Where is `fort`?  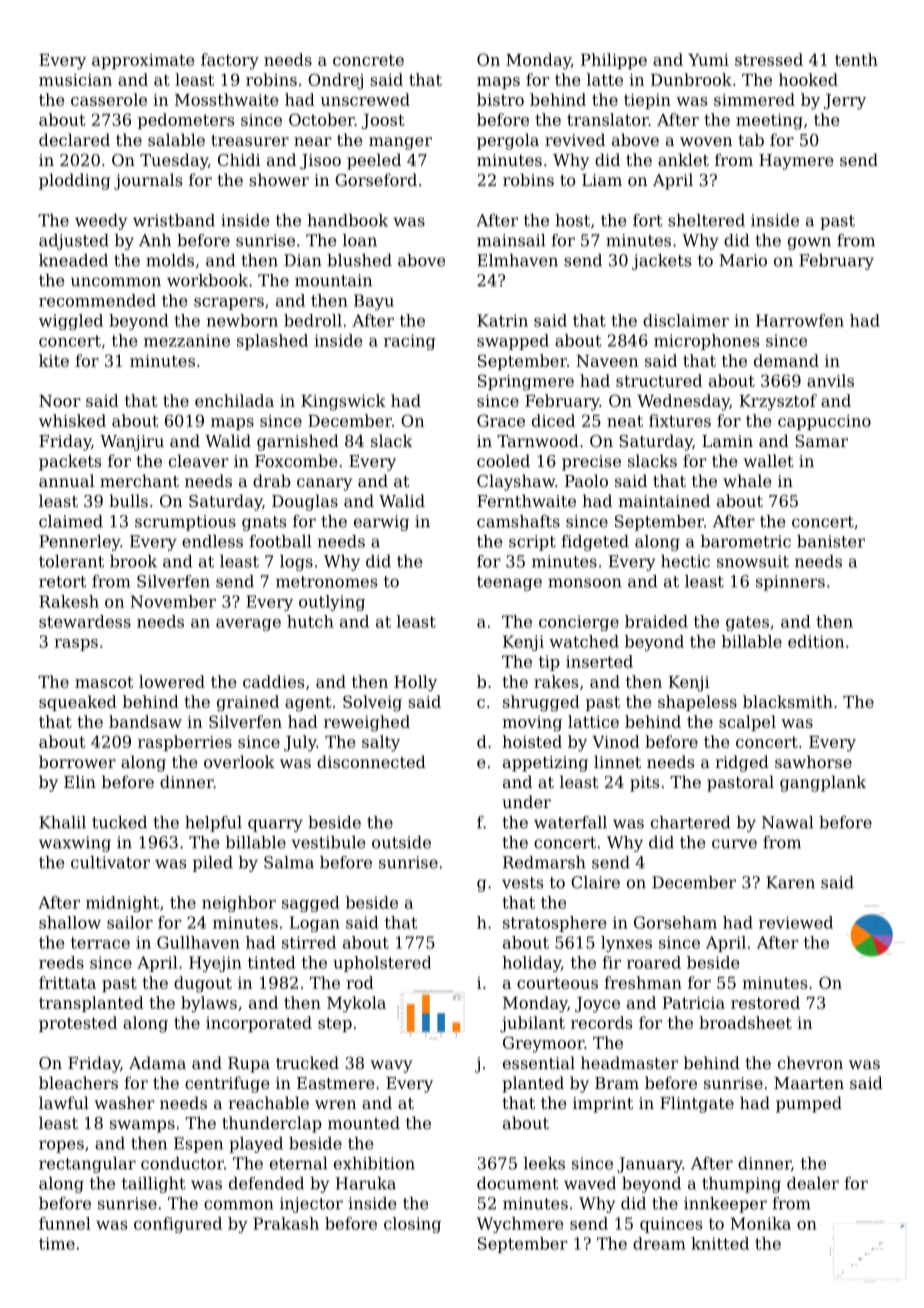 fort is located at coordinates (648, 220).
